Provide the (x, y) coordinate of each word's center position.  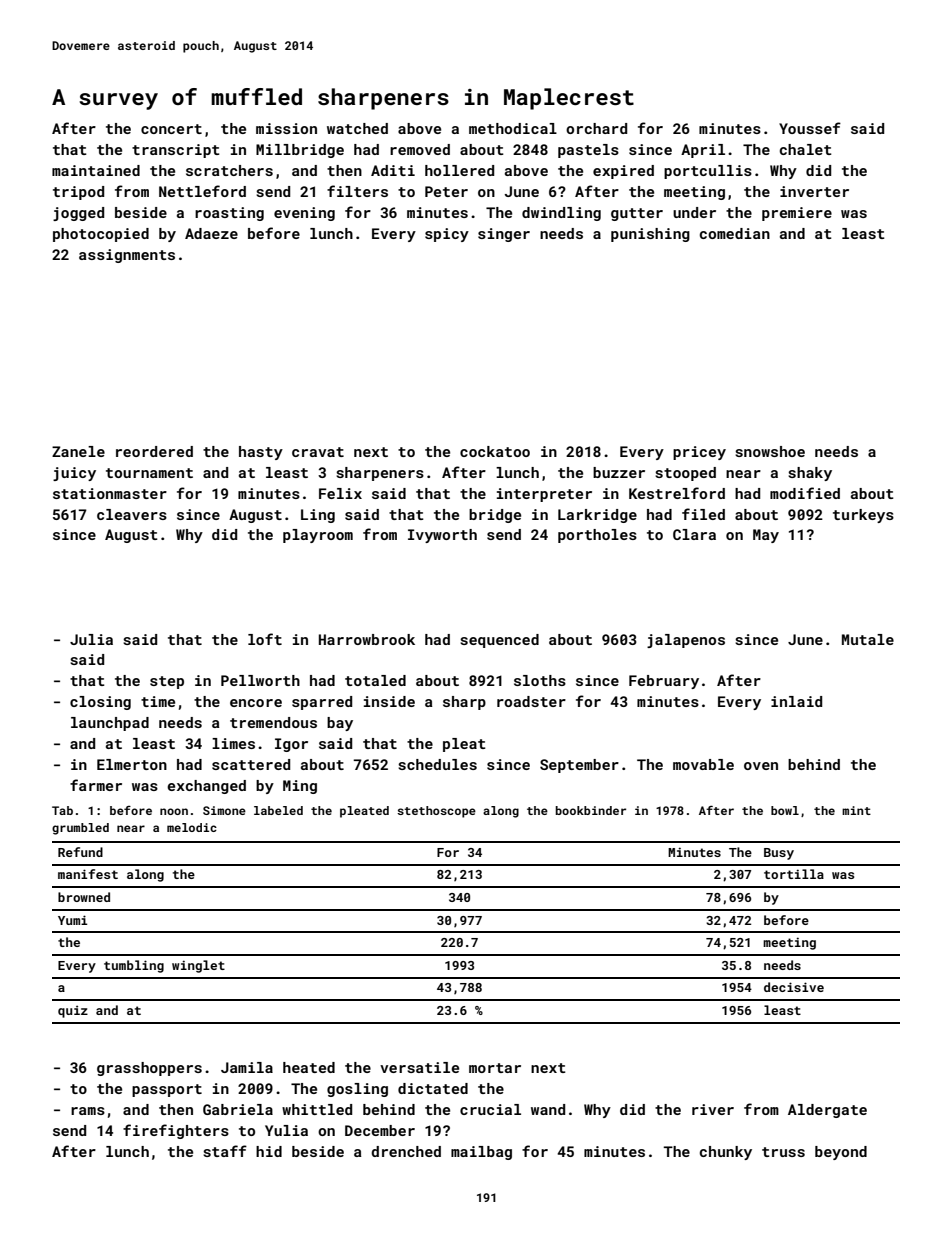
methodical (513, 128)
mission (286, 128)
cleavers (132, 514)
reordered (154, 451)
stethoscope (436, 812)
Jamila (247, 1067)
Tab (62, 810)
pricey (699, 453)
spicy (447, 235)
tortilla (794, 874)
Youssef (810, 128)
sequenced (499, 641)
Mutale (868, 639)
